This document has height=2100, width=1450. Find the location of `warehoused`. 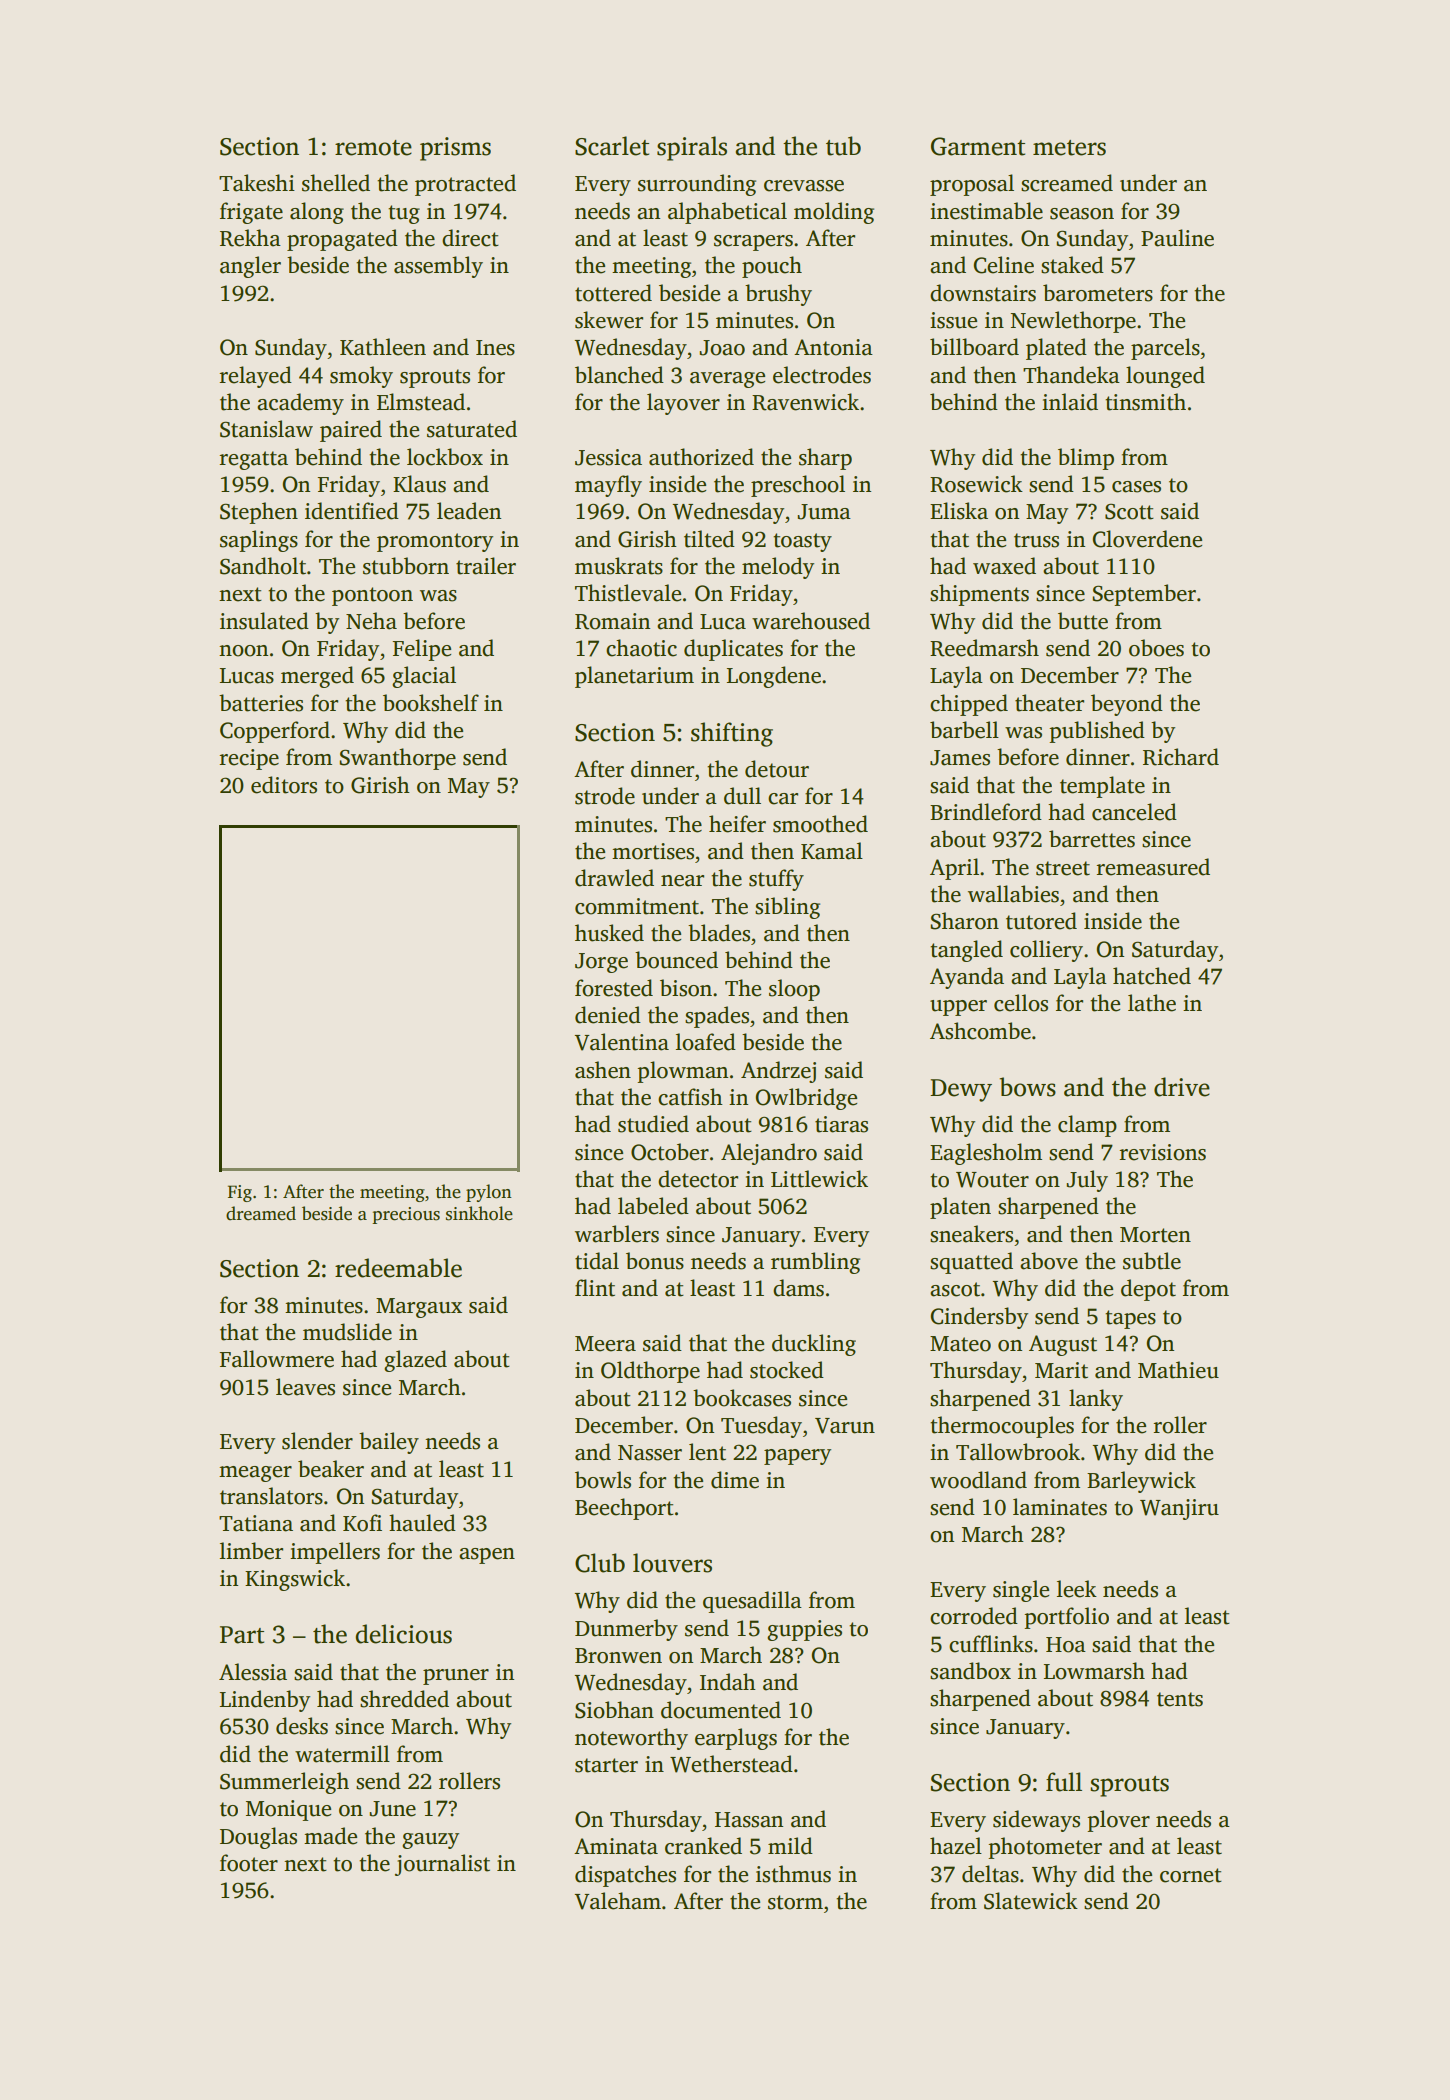

warehoused is located at coordinates (811, 621).
